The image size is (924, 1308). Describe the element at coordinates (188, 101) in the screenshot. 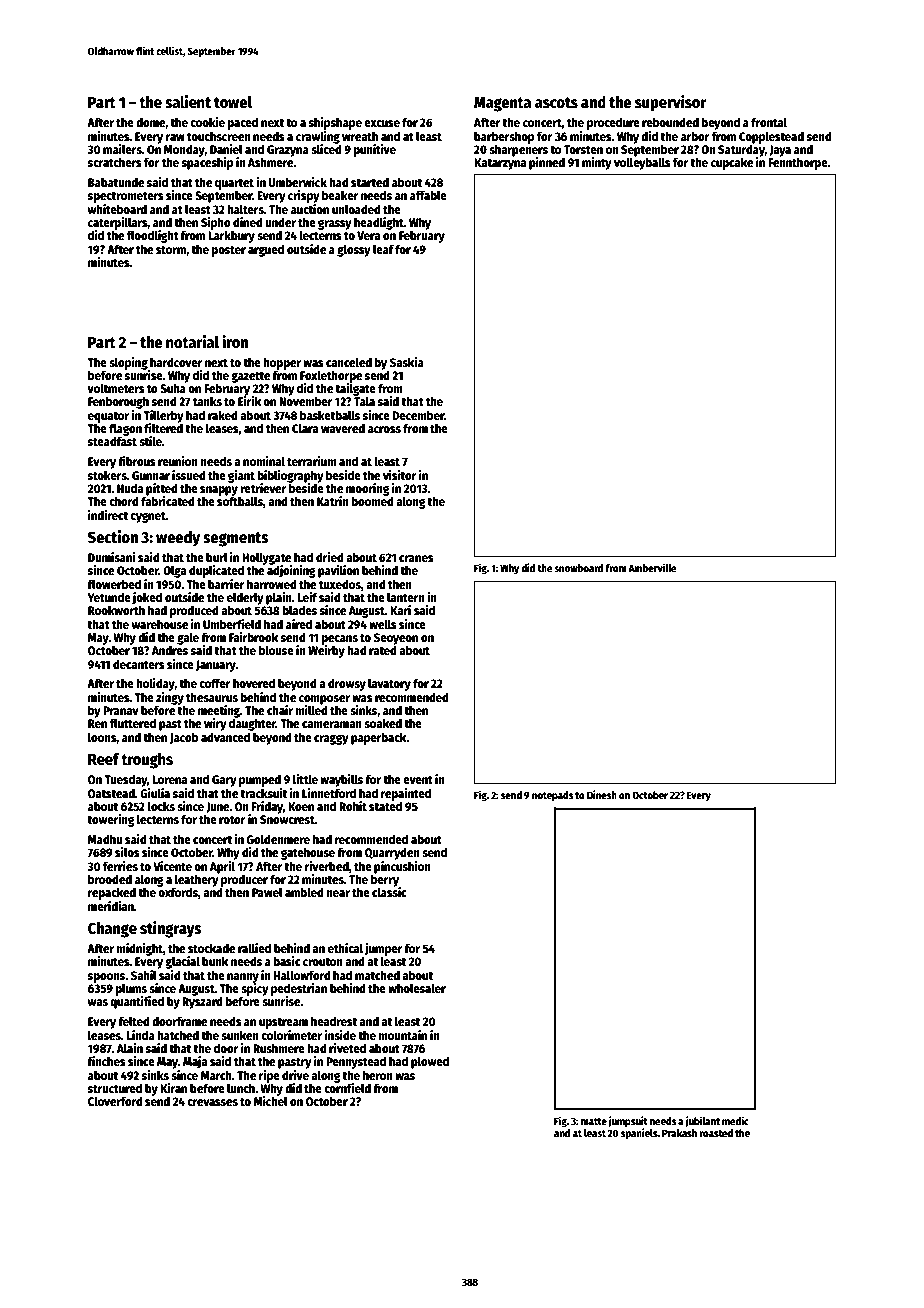

I see `salient` at that location.
